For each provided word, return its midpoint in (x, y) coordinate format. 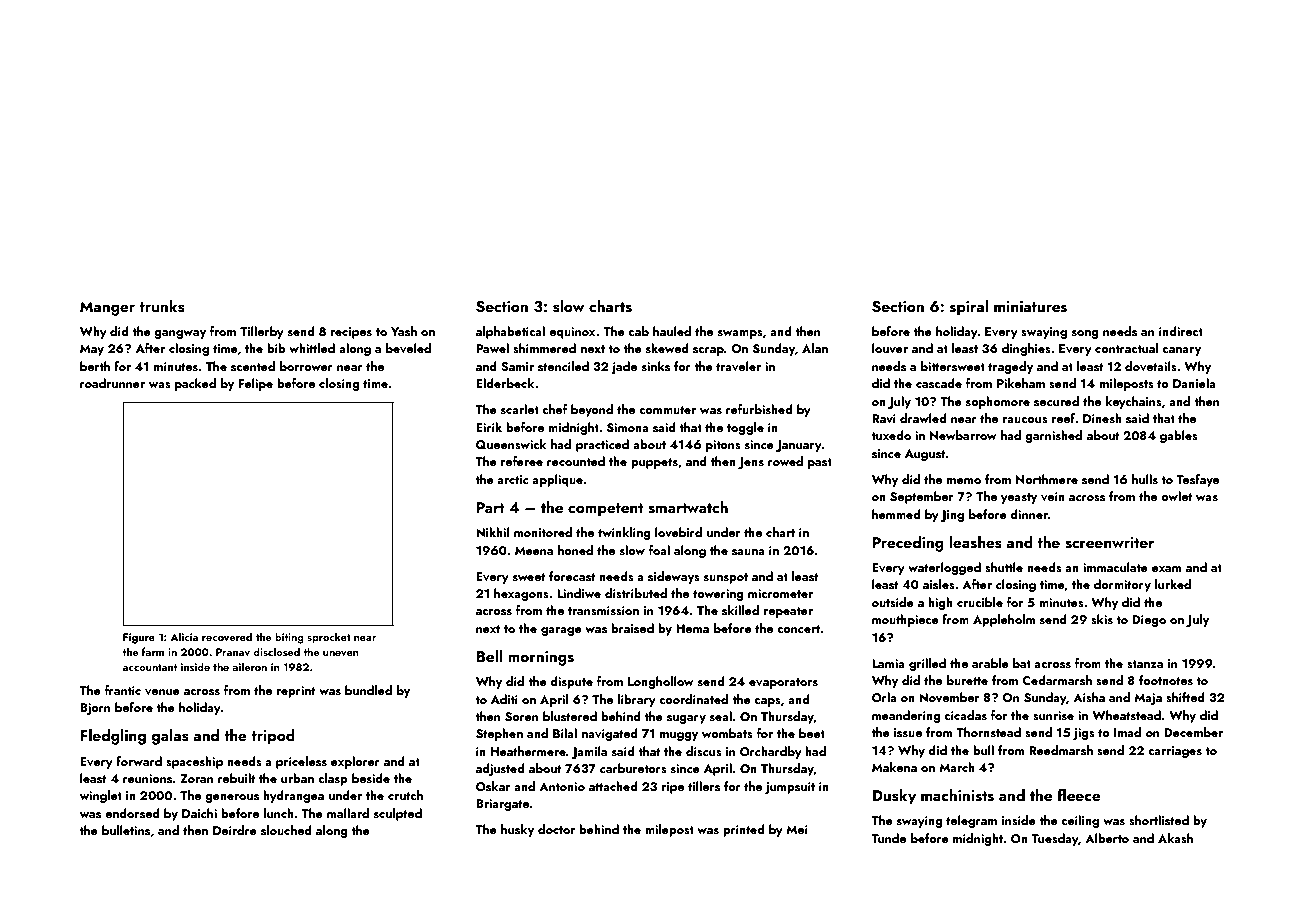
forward (139, 761)
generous (232, 798)
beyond (592, 410)
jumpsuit (790, 788)
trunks (162, 306)
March (957, 767)
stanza (1145, 664)
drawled (923, 418)
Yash (404, 331)
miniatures (1030, 307)
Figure (139, 638)
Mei (797, 829)
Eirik (489, 427)
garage (561, 631)
